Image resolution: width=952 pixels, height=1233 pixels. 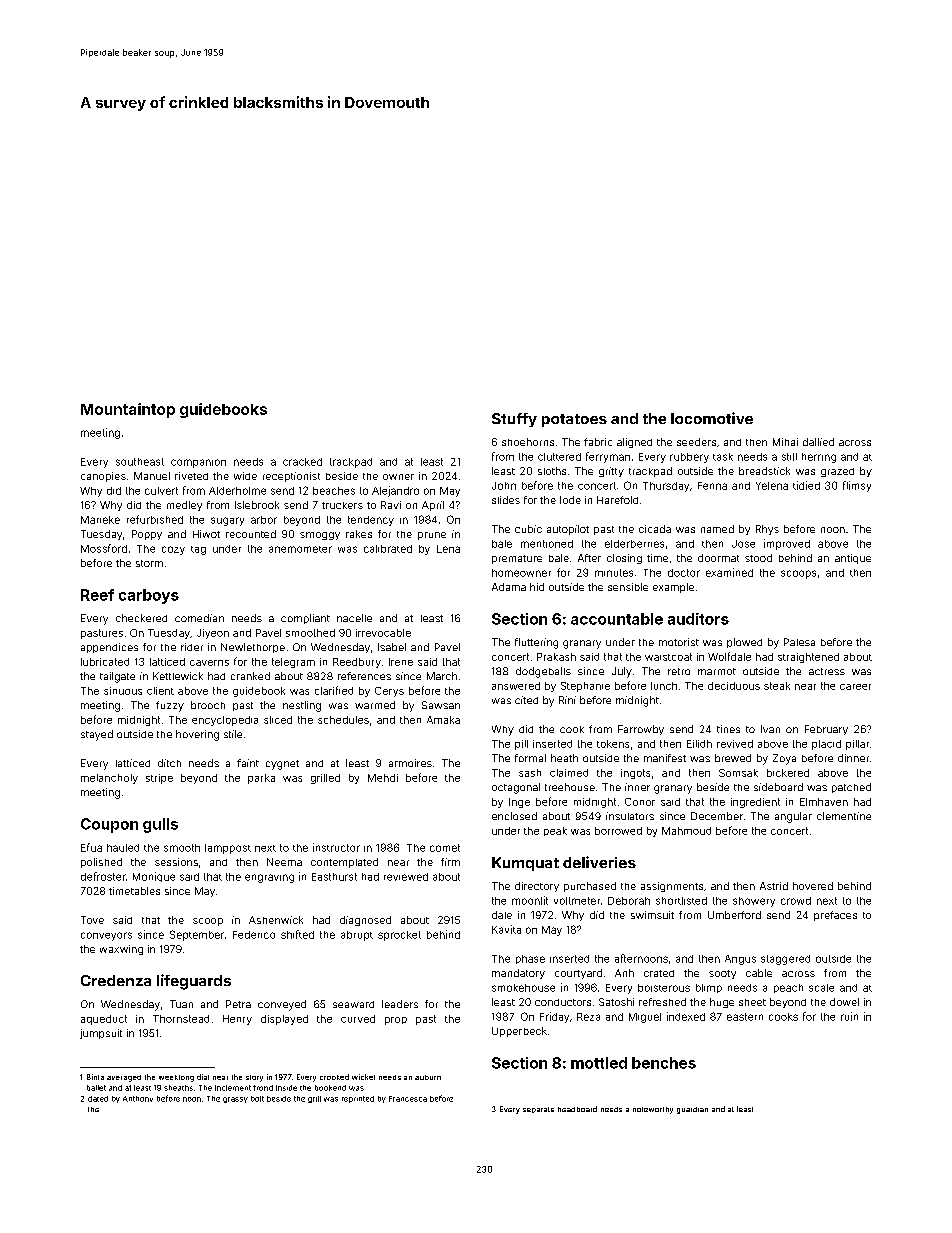 I want to click on fuzzy, so click(x=170, y=706).
